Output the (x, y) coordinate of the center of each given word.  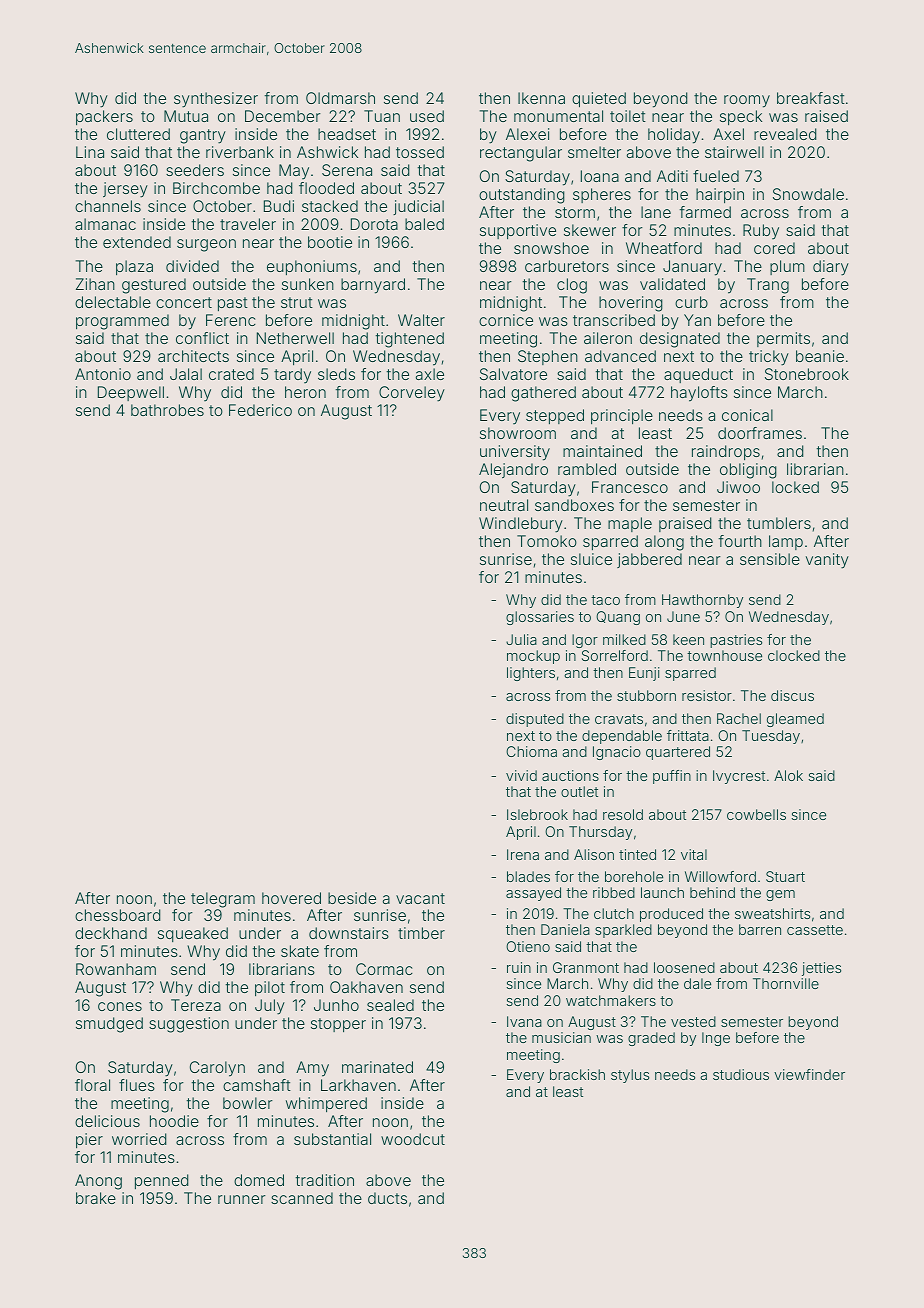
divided (192, 266)
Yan (697, 320)
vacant (420, 898)
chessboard (118, 915)
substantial (332, 1139)
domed (259, 1180)
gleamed (795, 720)
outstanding (522, 196)
